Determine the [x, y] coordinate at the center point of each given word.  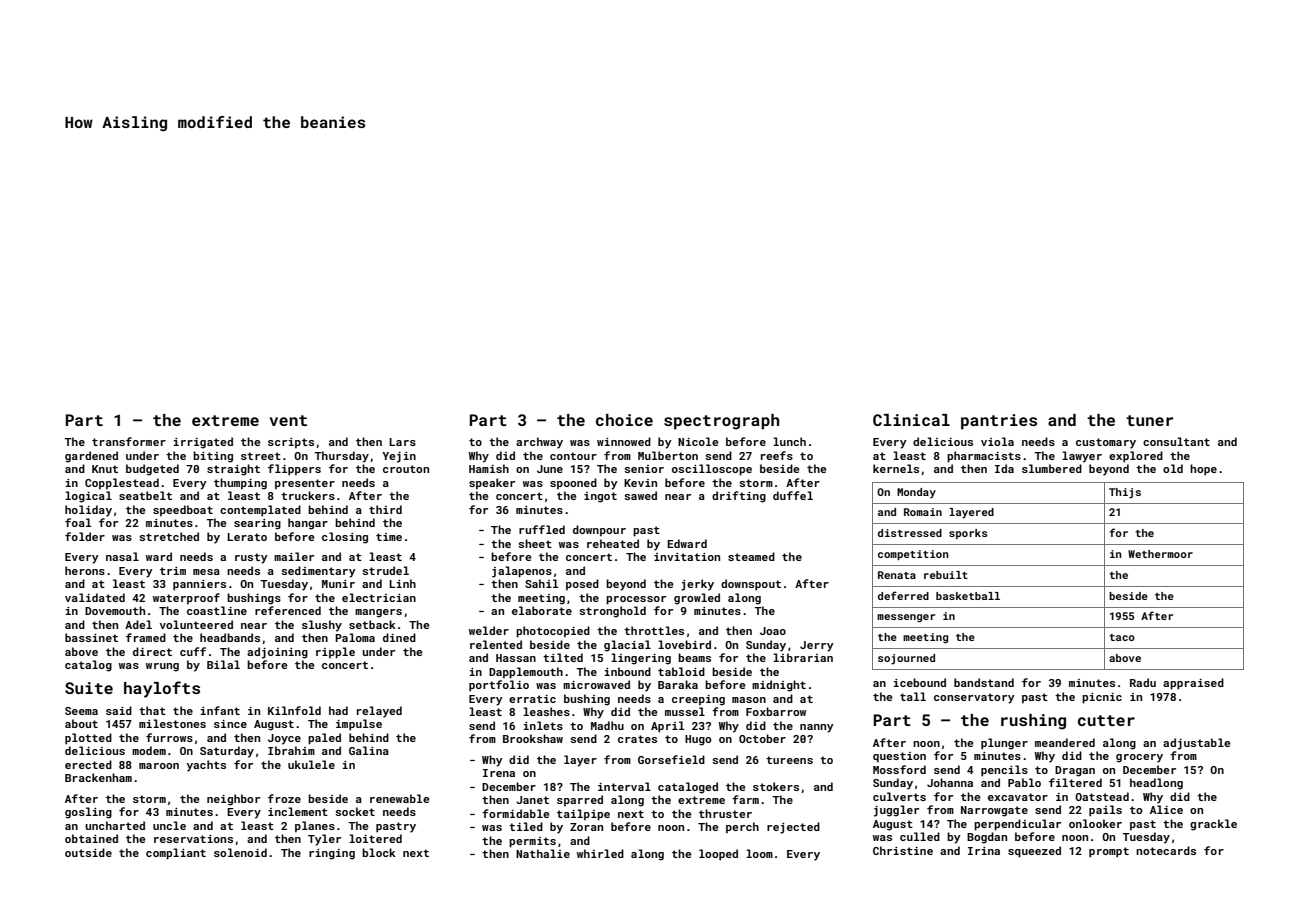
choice [624, 420]
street [261, 456]
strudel [385, 570]
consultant [1176, 441]
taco [1122, 637]
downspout [751, 585]
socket [355, 811]
